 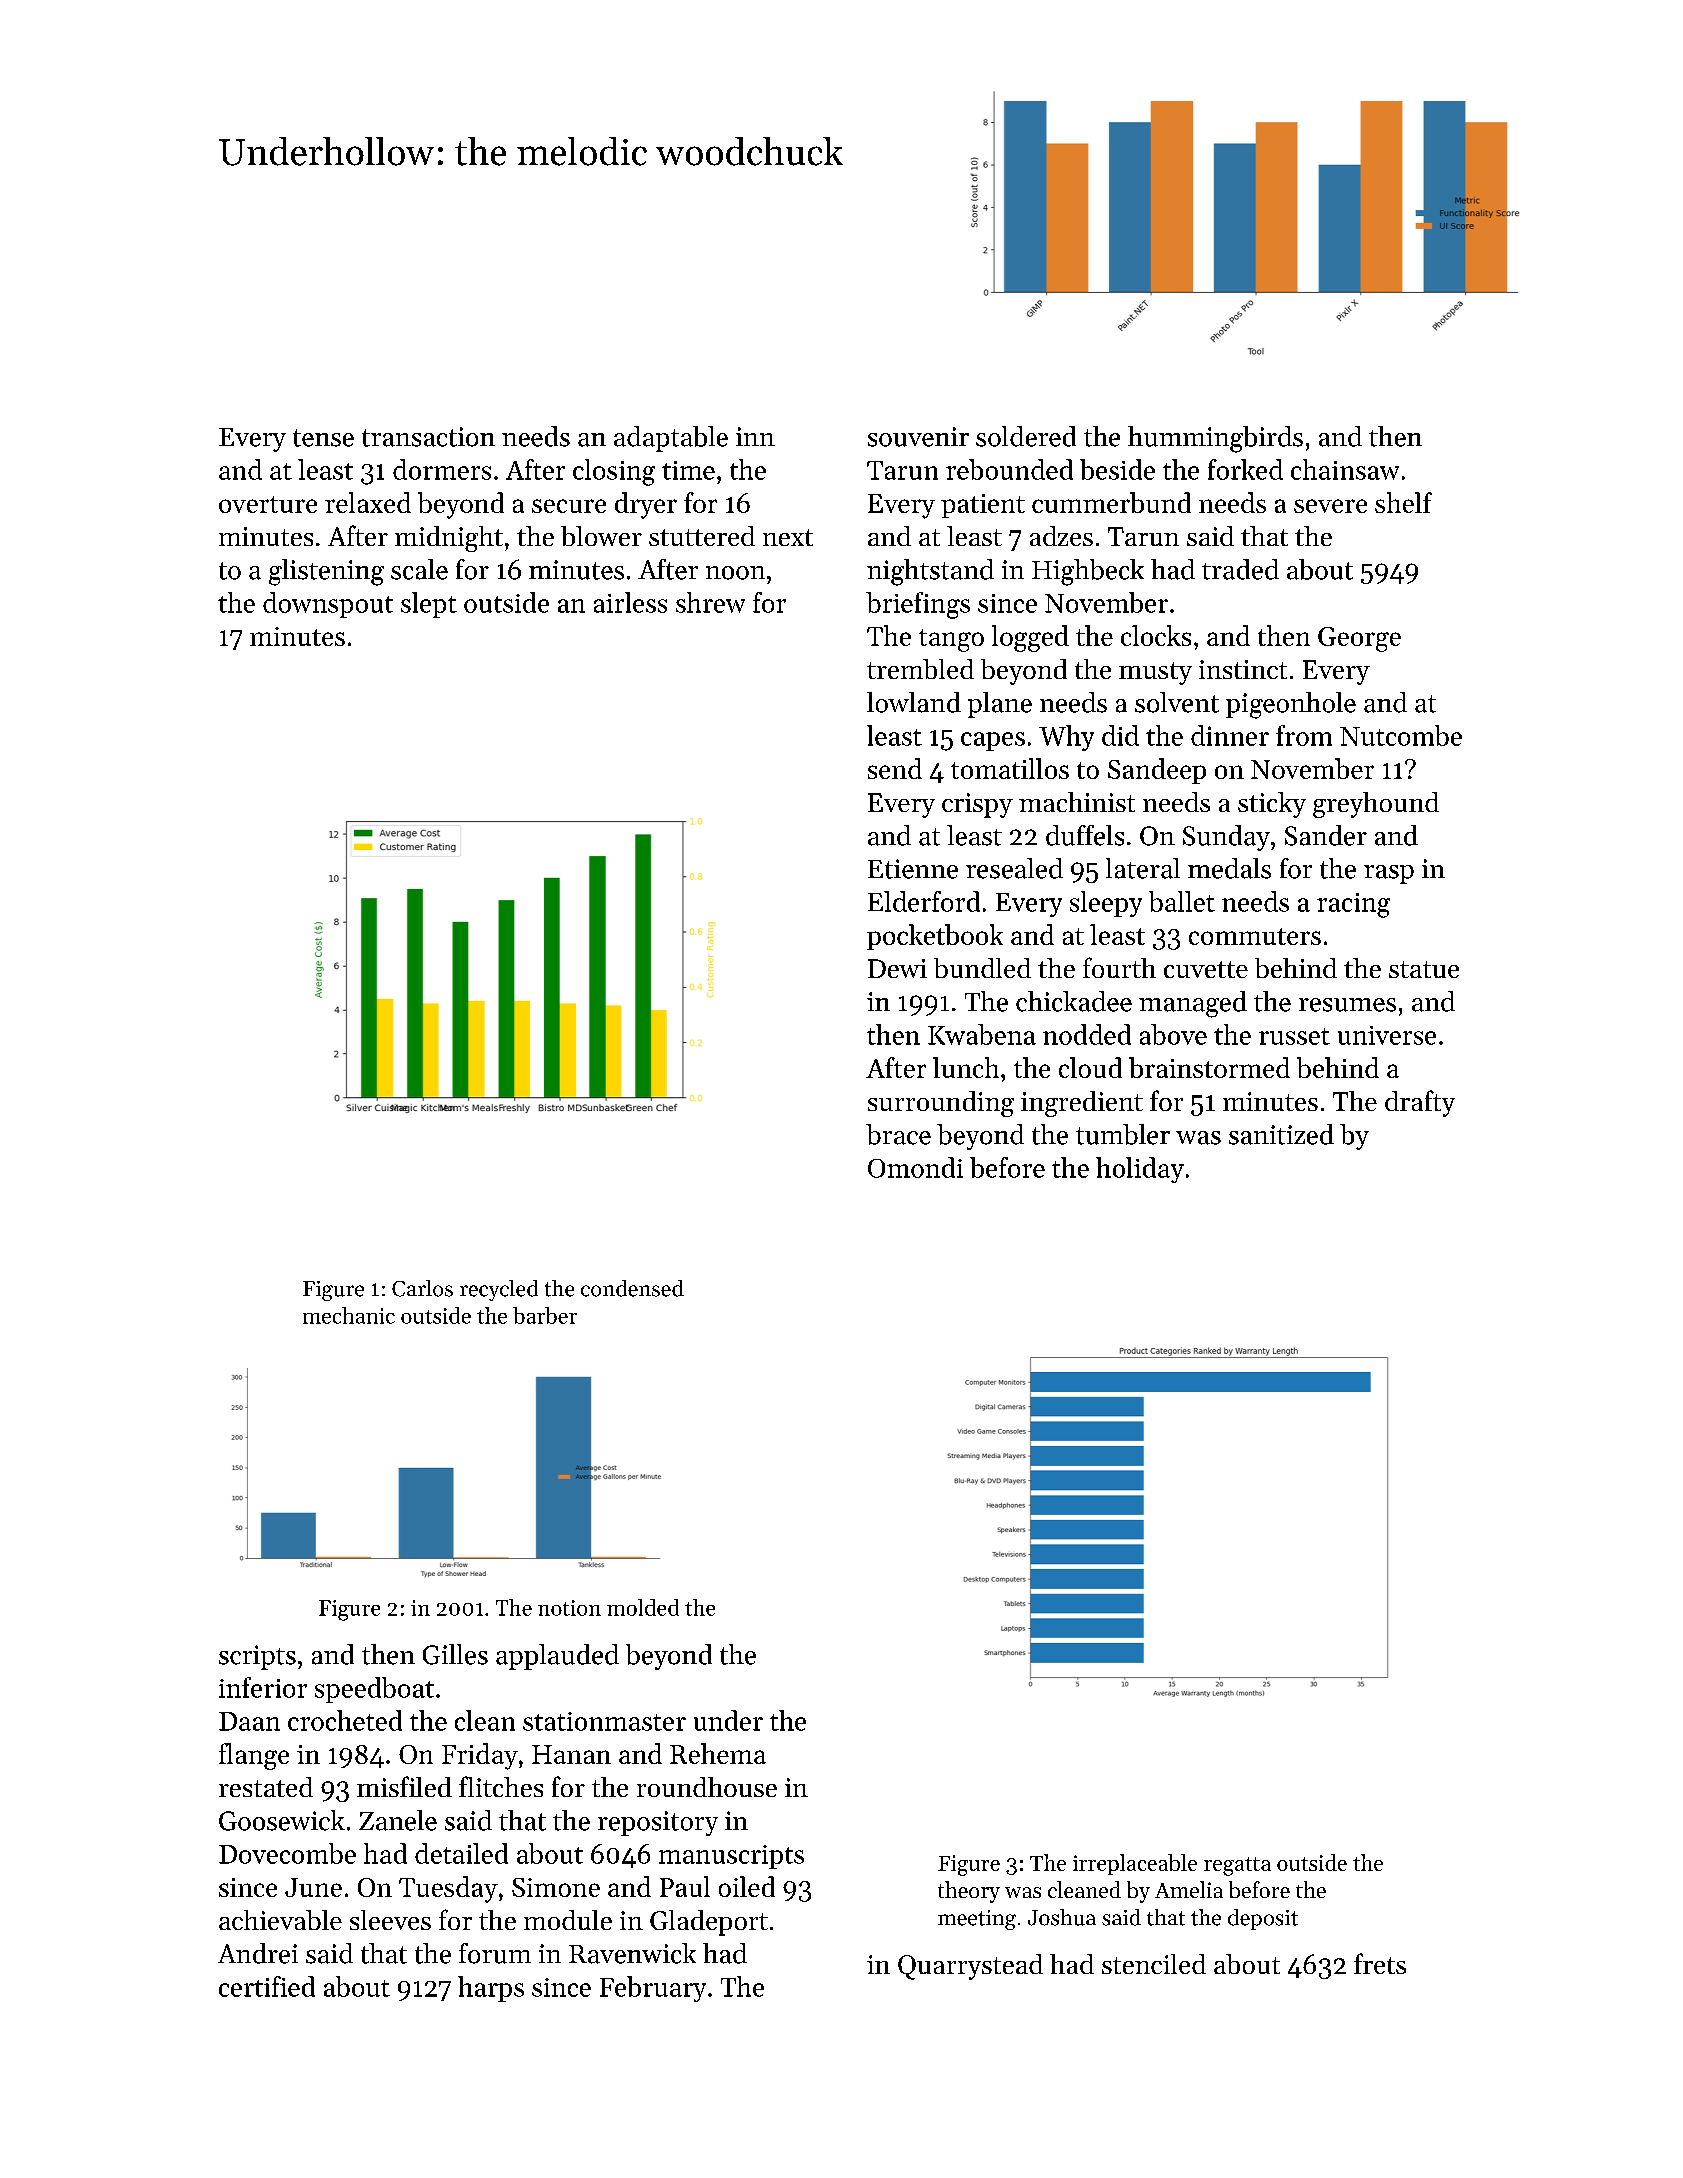 I want to click on tense, so click(x=323, y=438).
